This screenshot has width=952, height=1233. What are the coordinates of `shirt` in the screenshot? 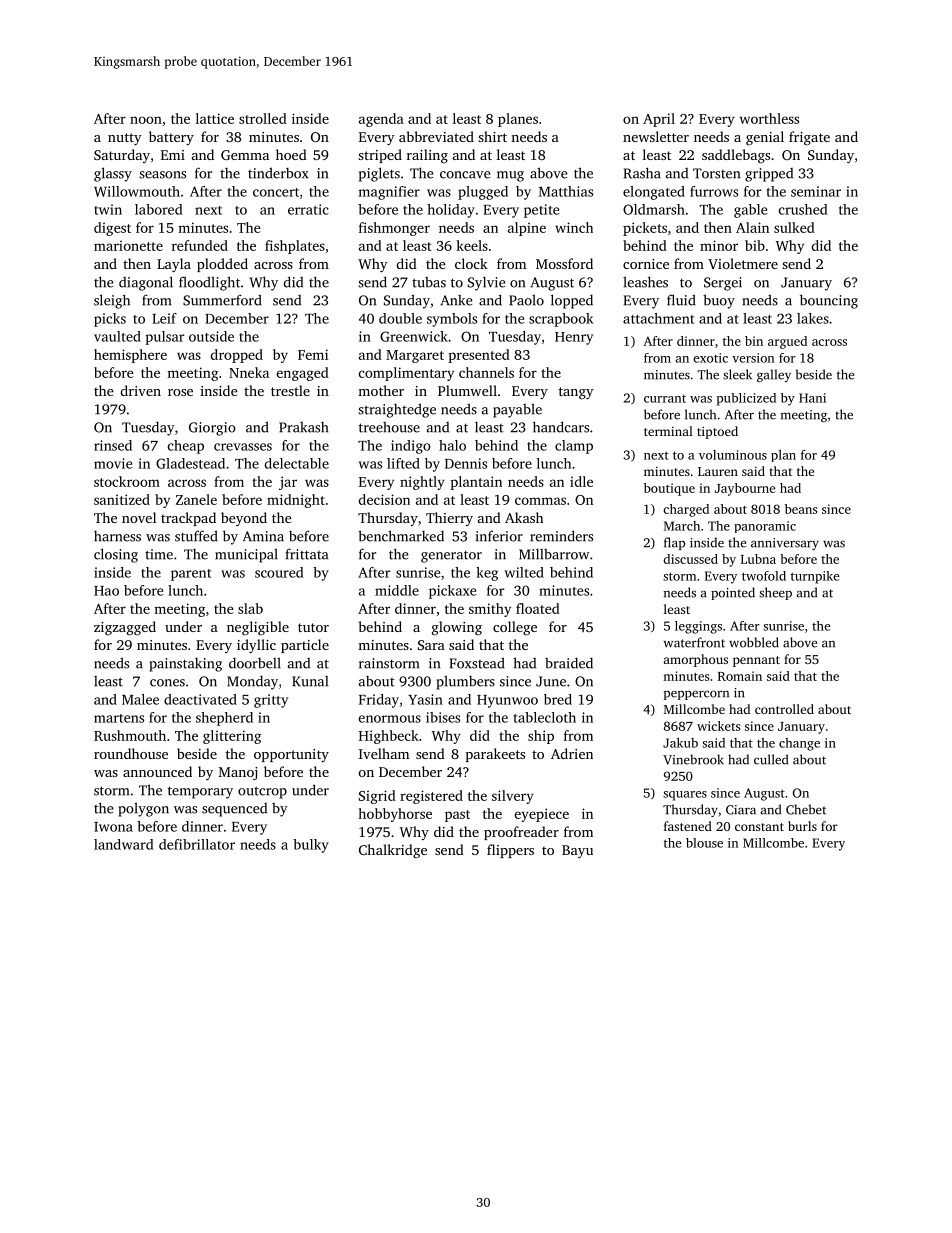 It's located at (492, 136).
